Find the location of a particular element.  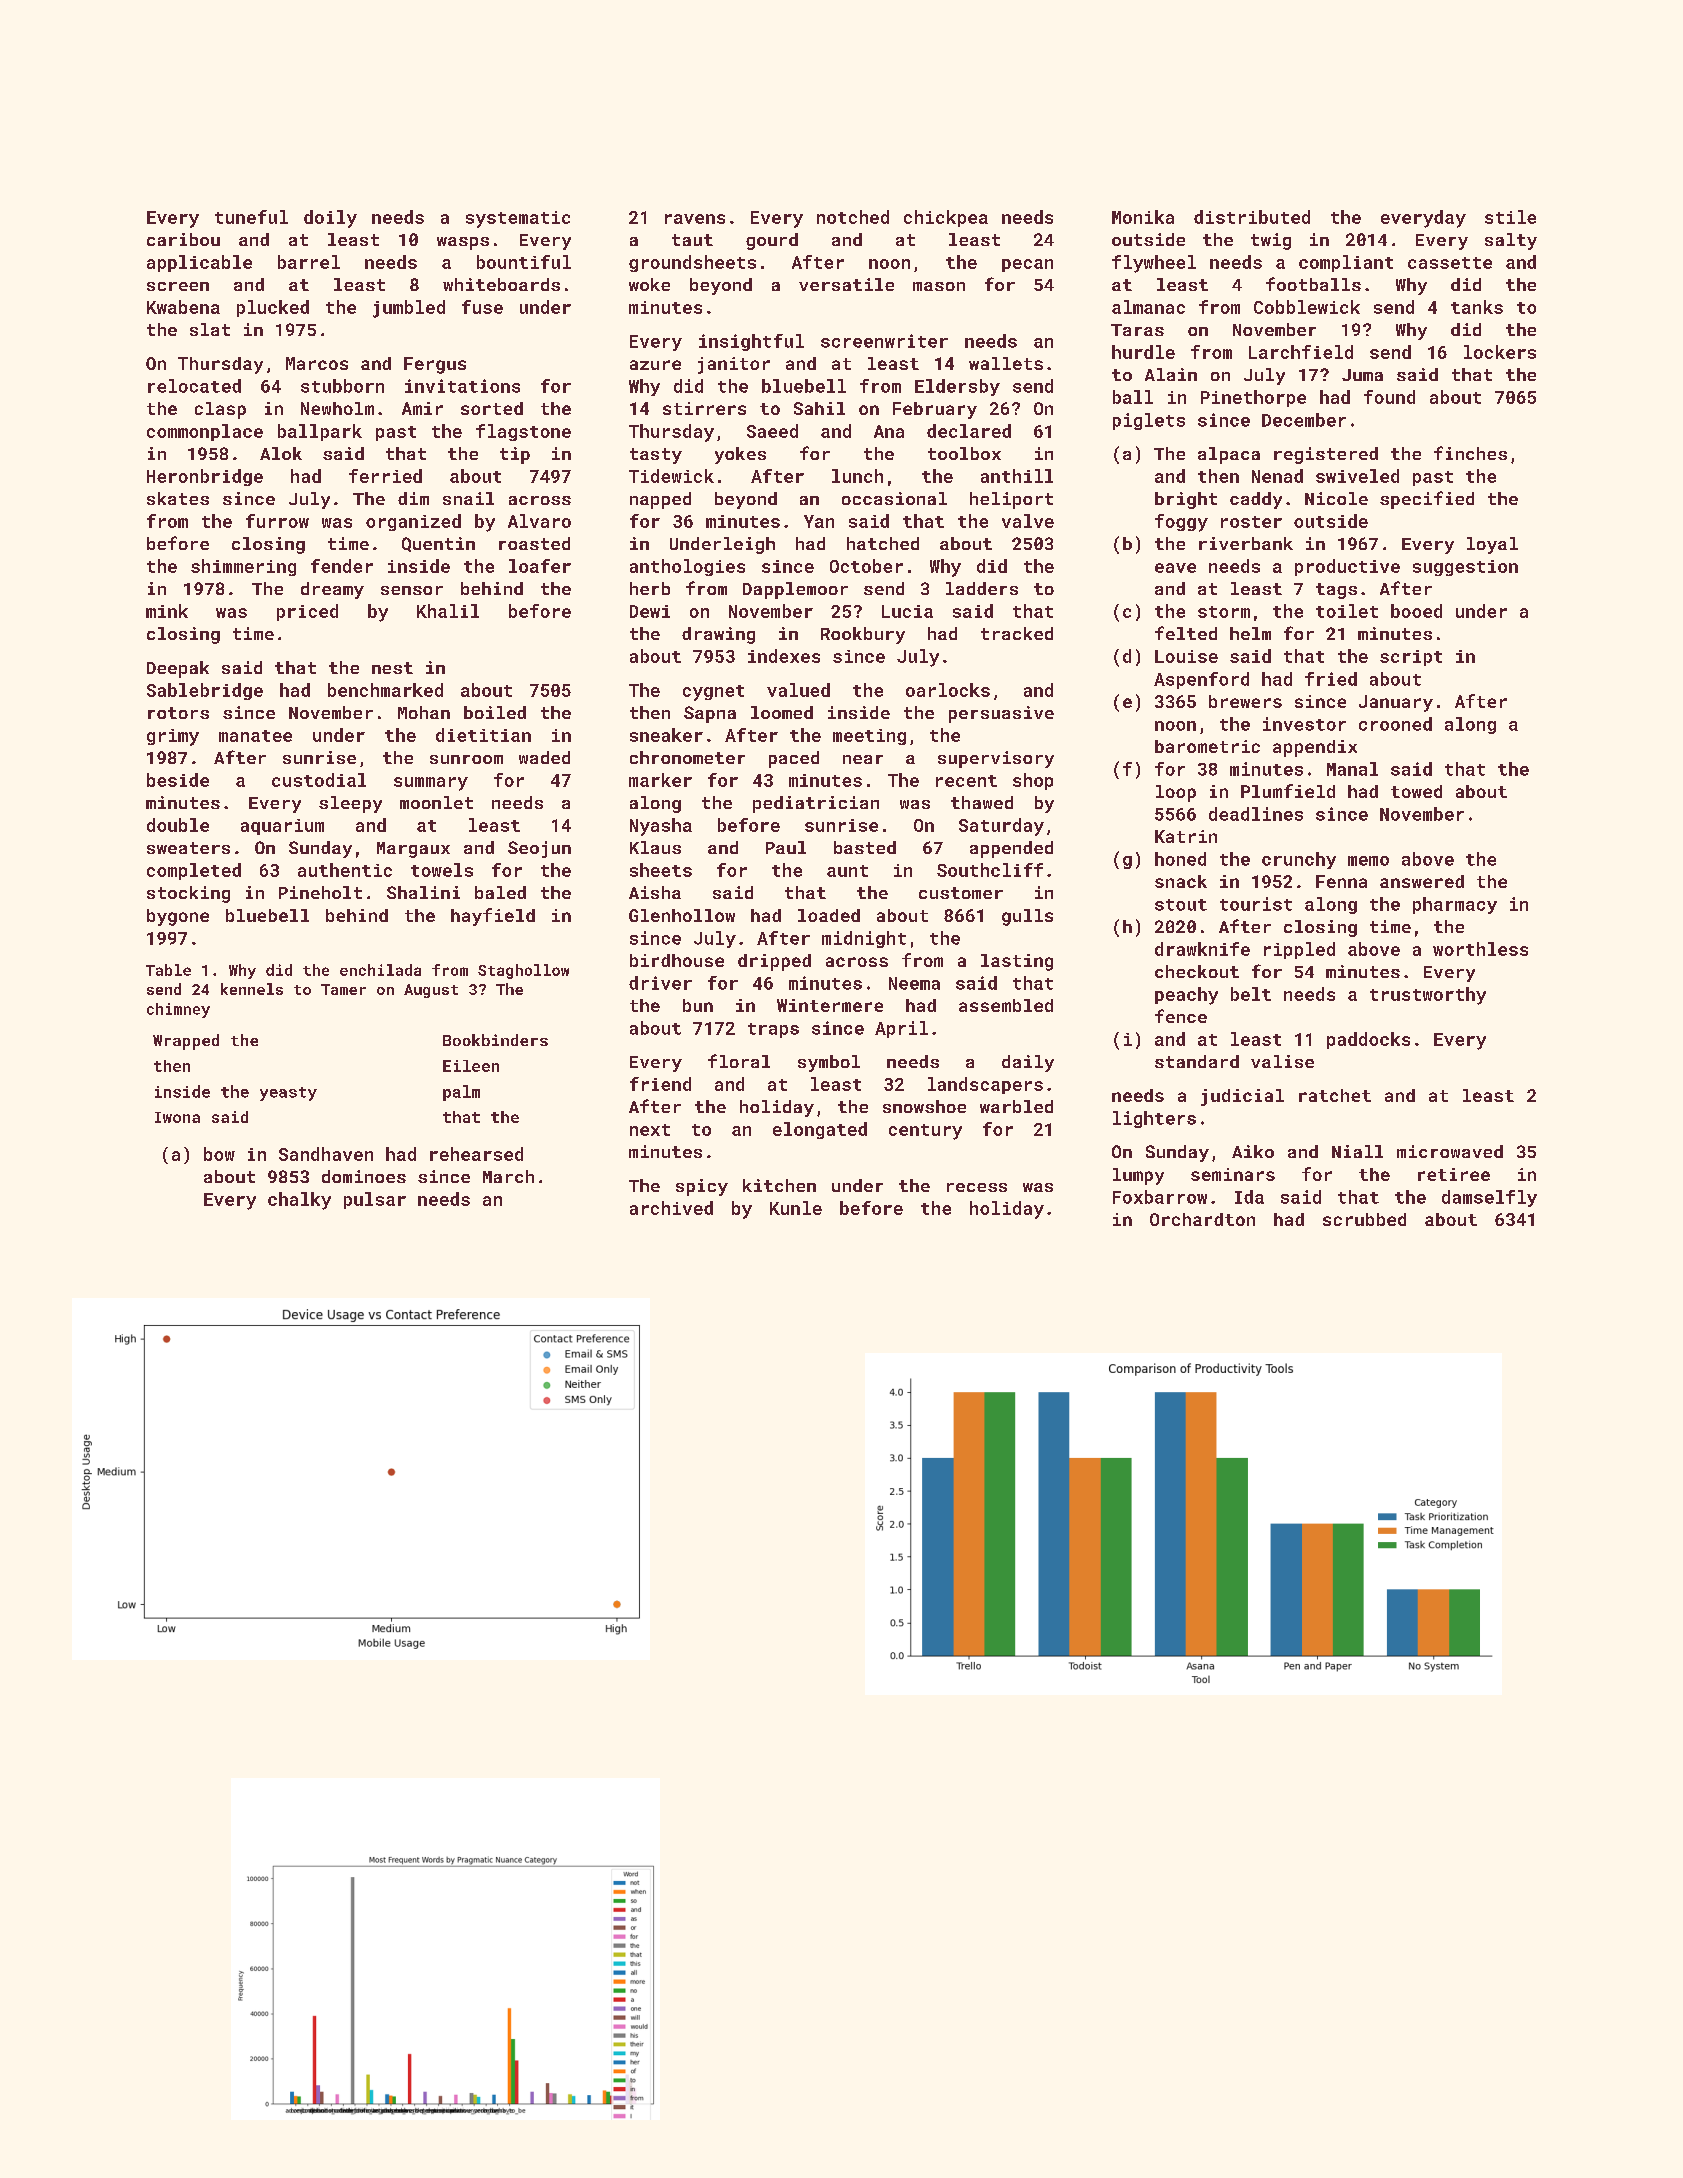

tuneful is located at coordinates (251, 217).
